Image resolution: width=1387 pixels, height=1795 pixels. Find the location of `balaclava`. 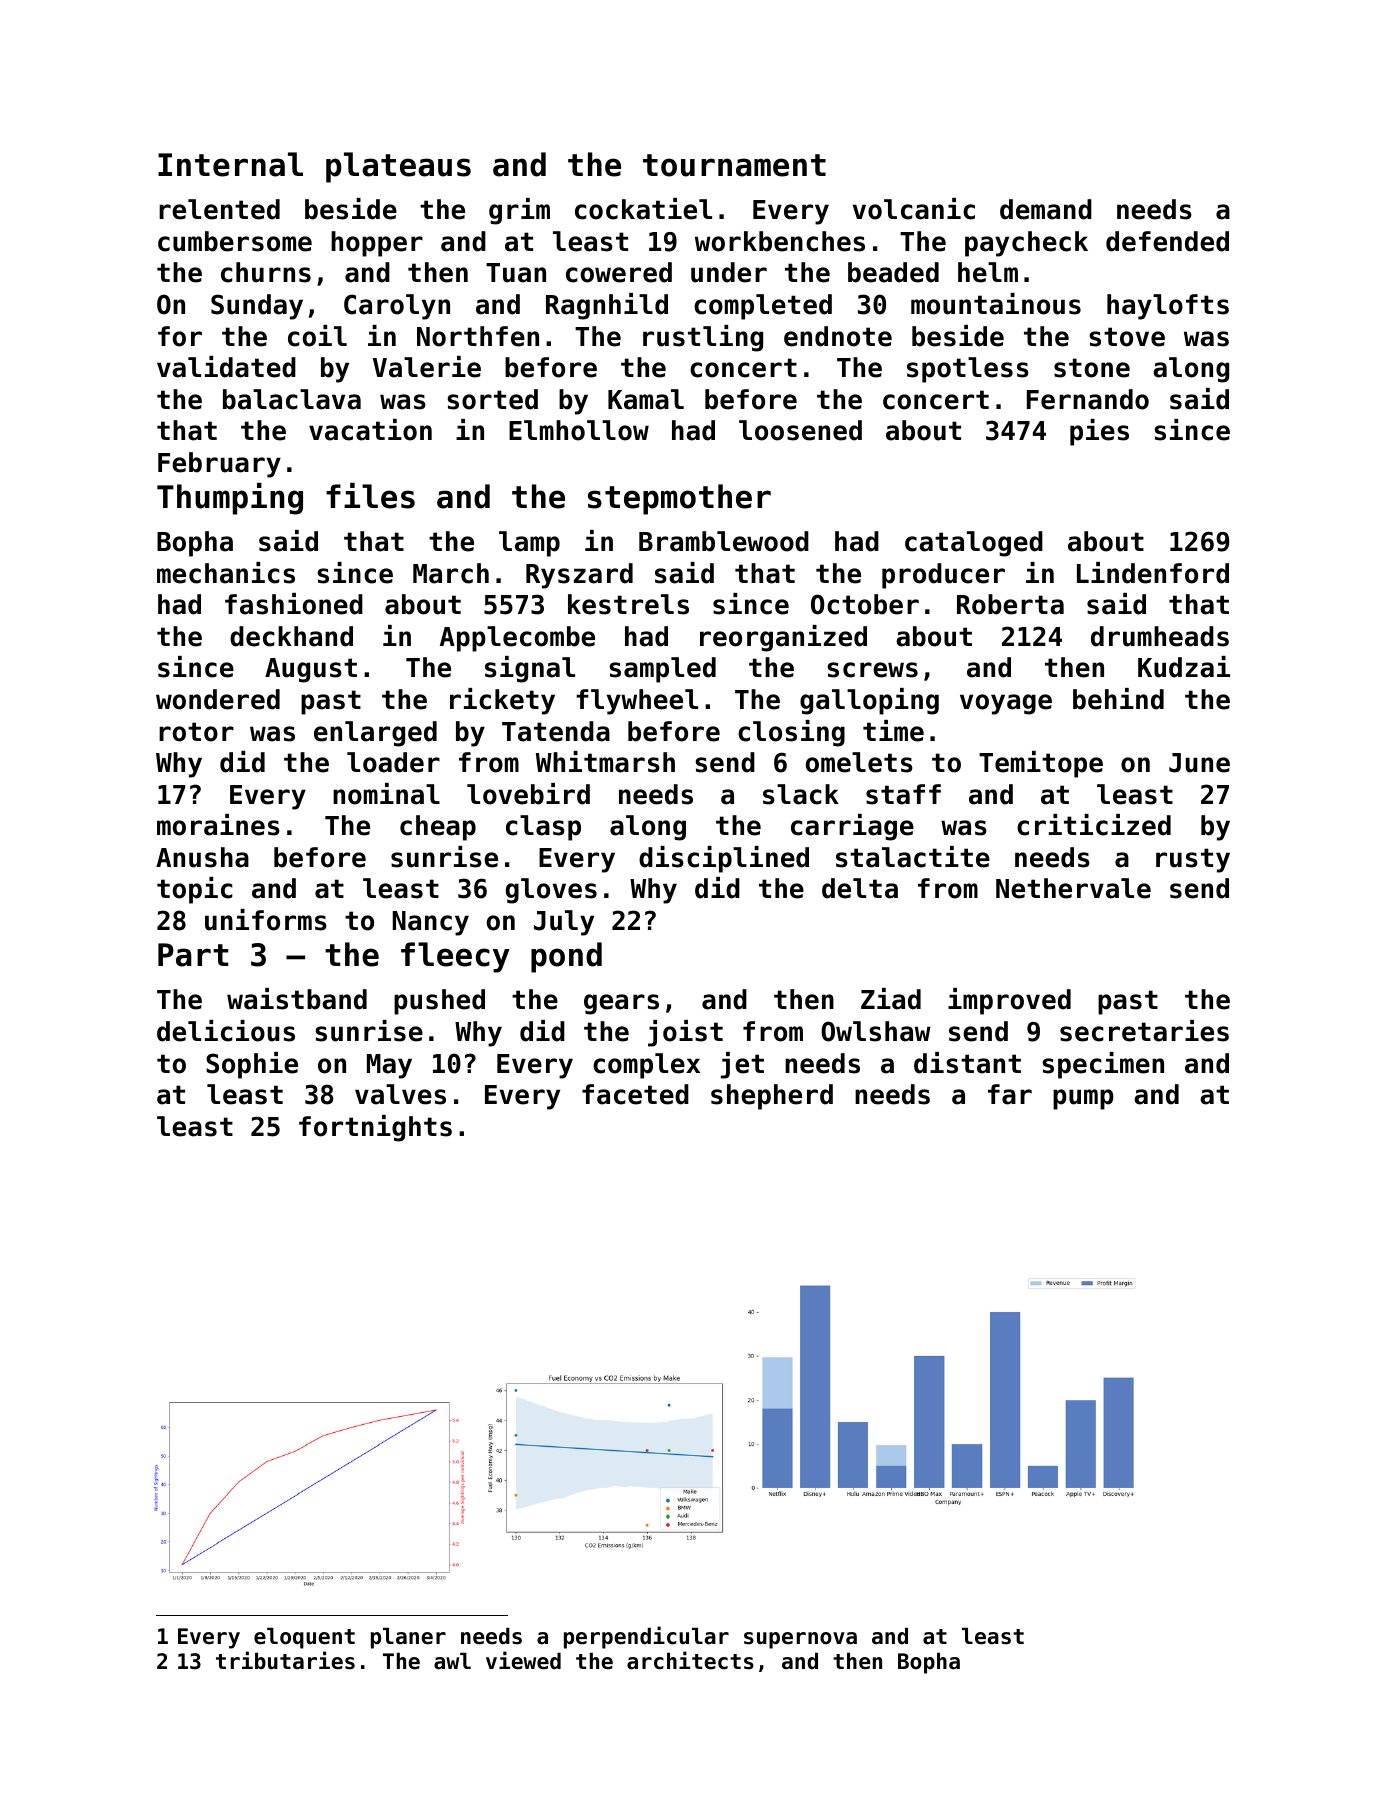

balaclava is located at coordinates (292, 399).
